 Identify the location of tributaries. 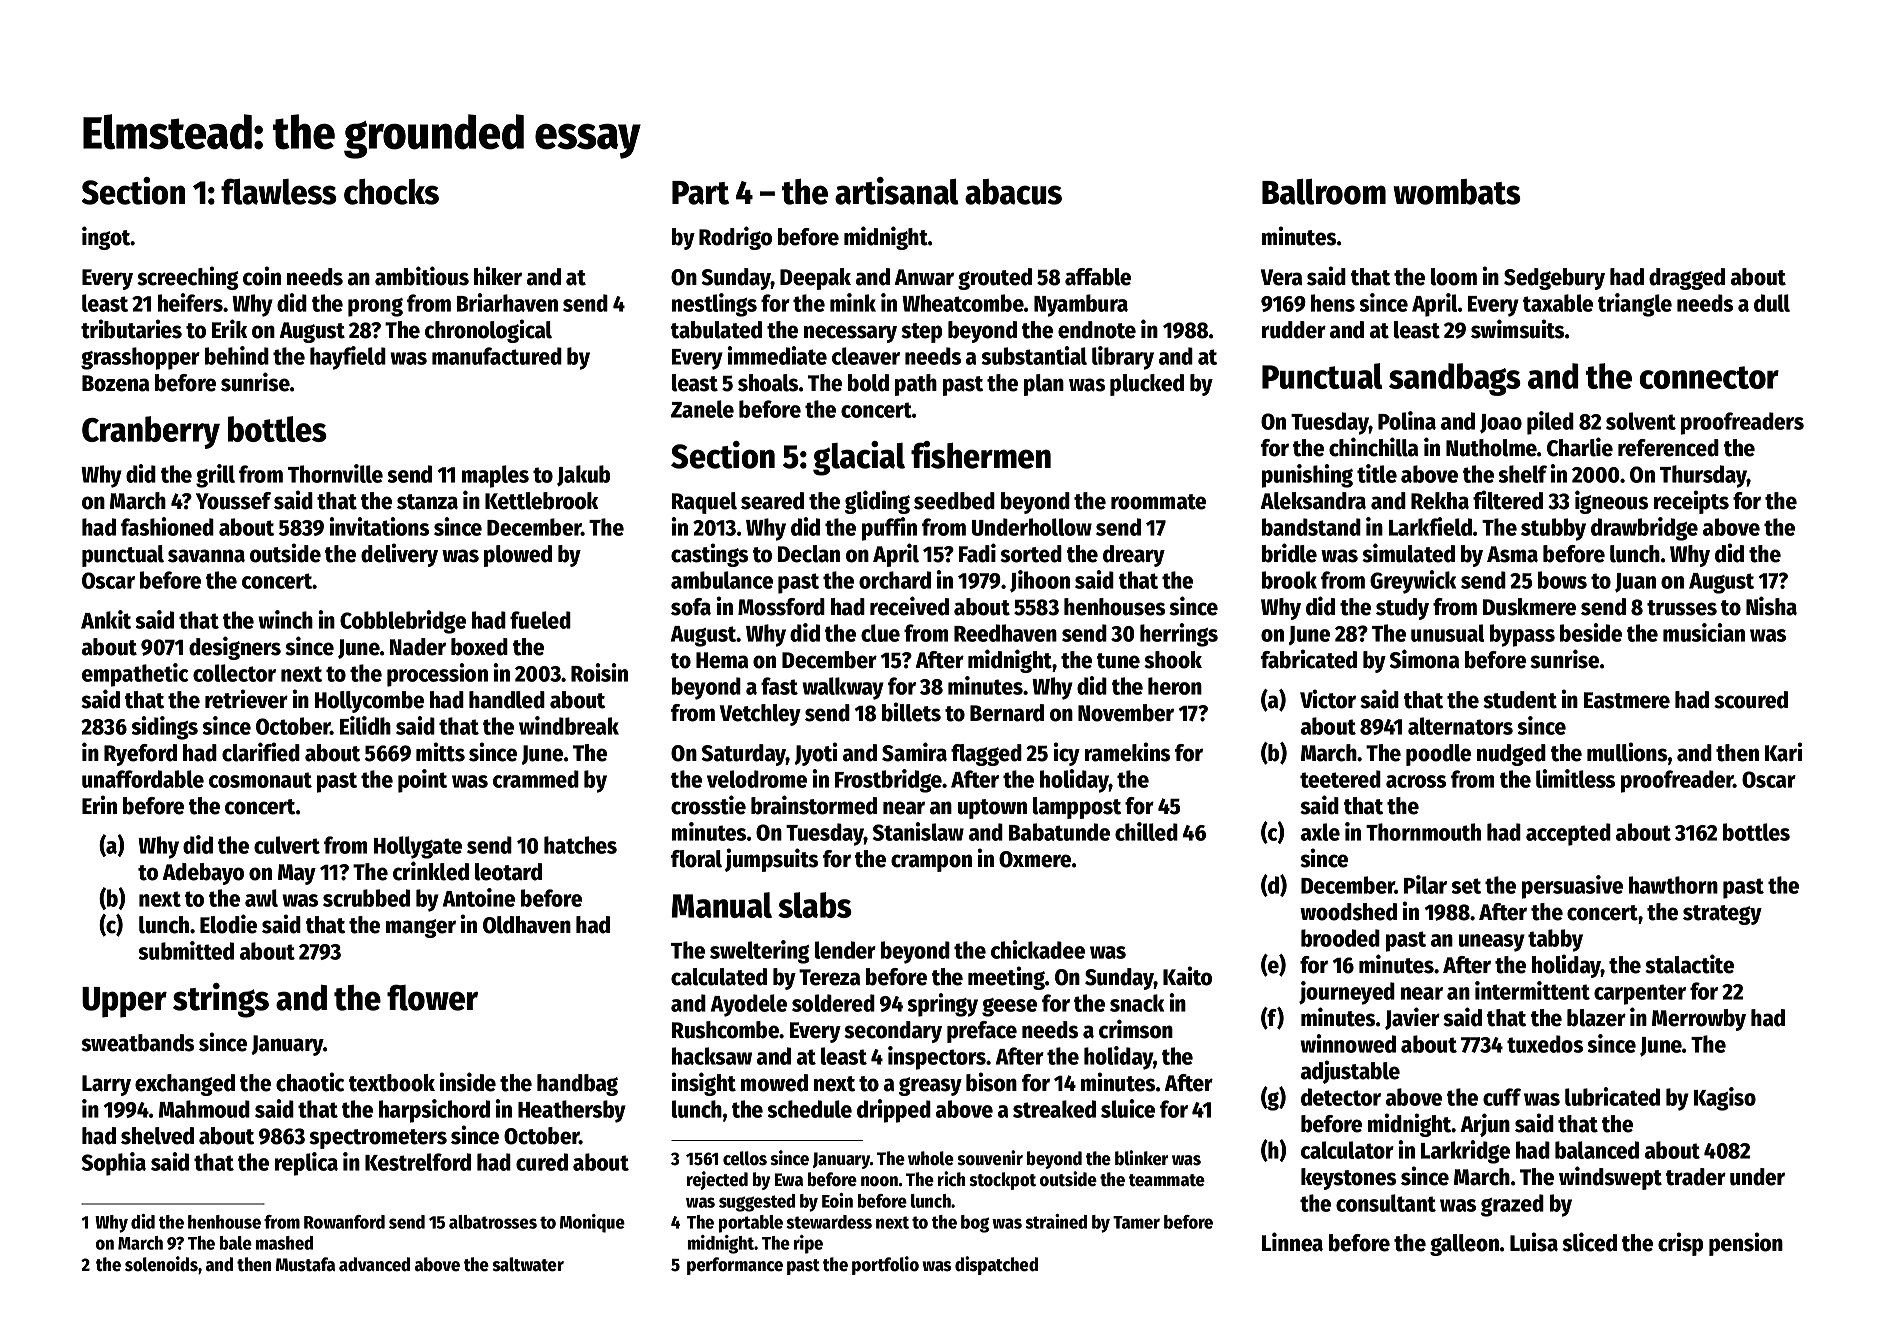
(131, 329).
